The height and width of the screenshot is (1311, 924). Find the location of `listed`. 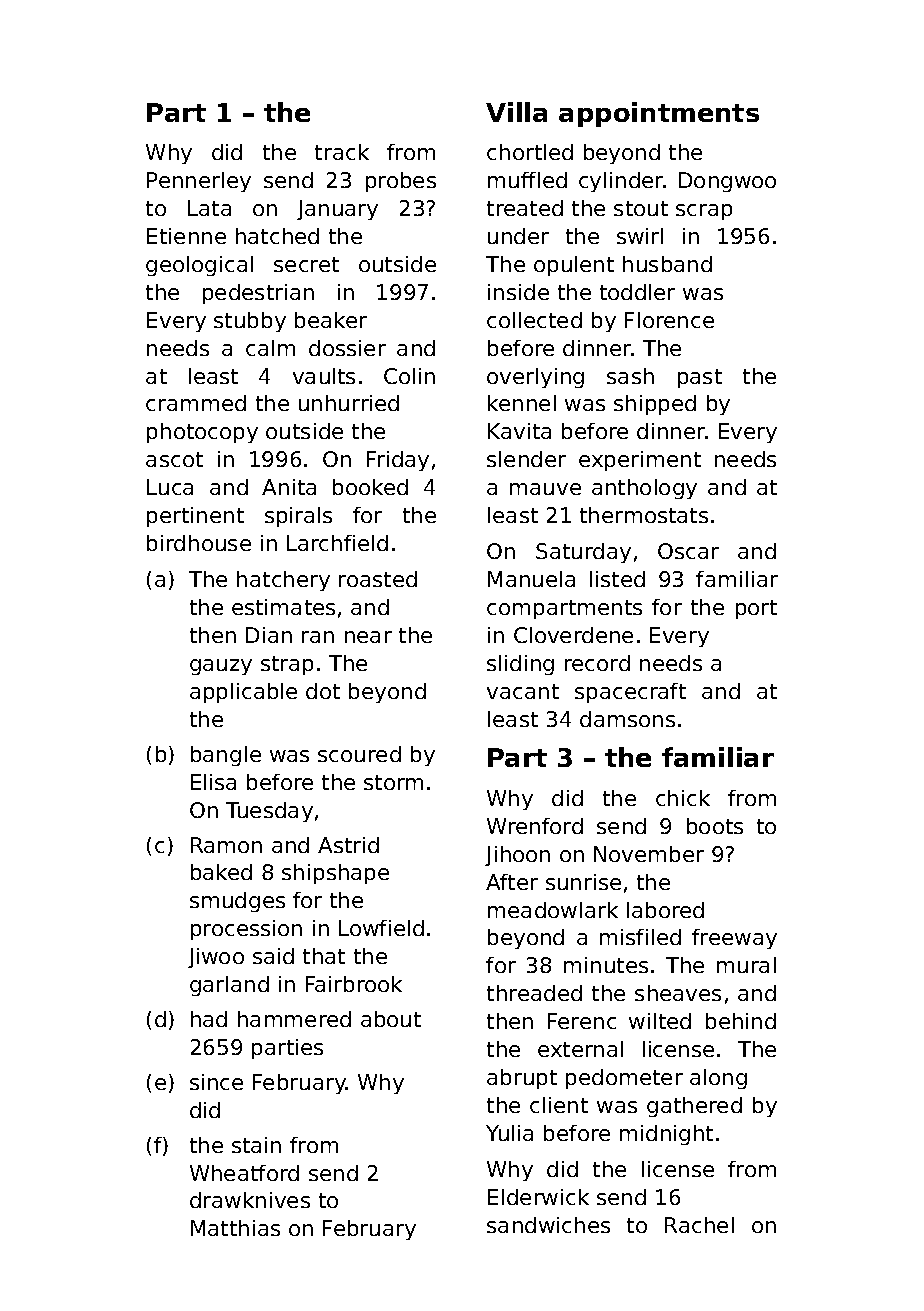

listed is located at coordinates (617, 579).
